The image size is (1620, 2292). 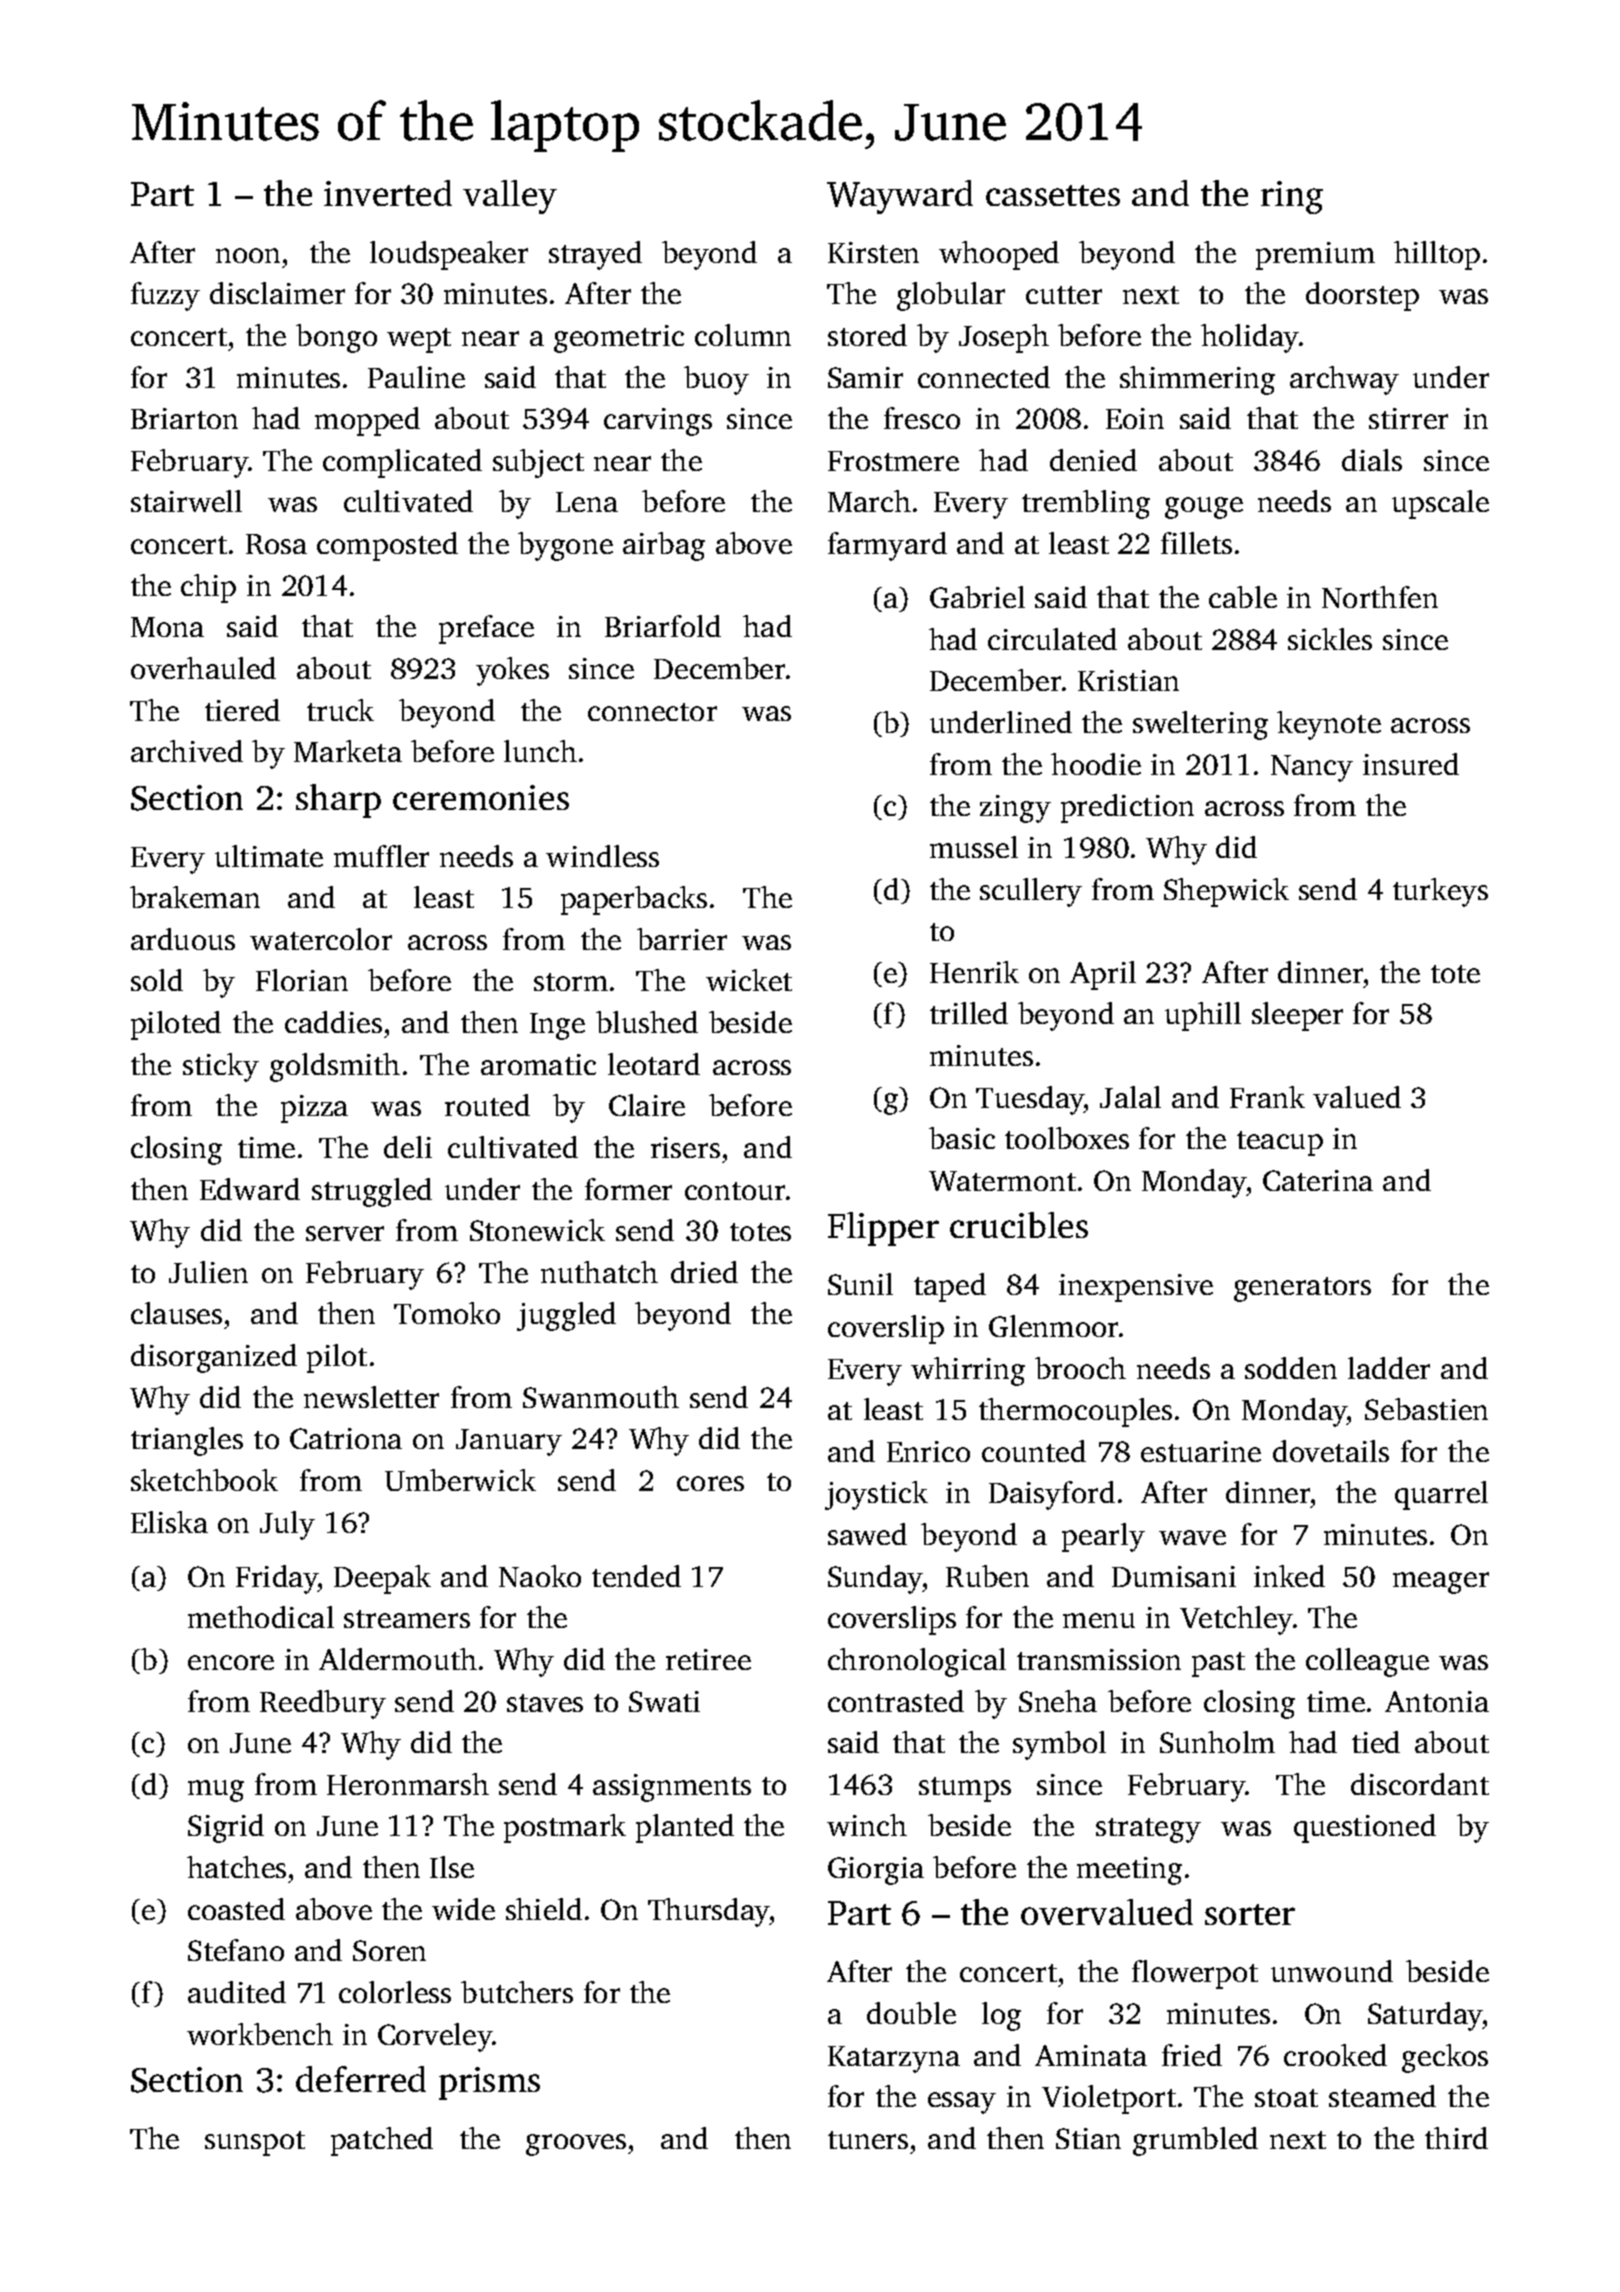 I want to click on generators, so click(x=1302, y=1289).
